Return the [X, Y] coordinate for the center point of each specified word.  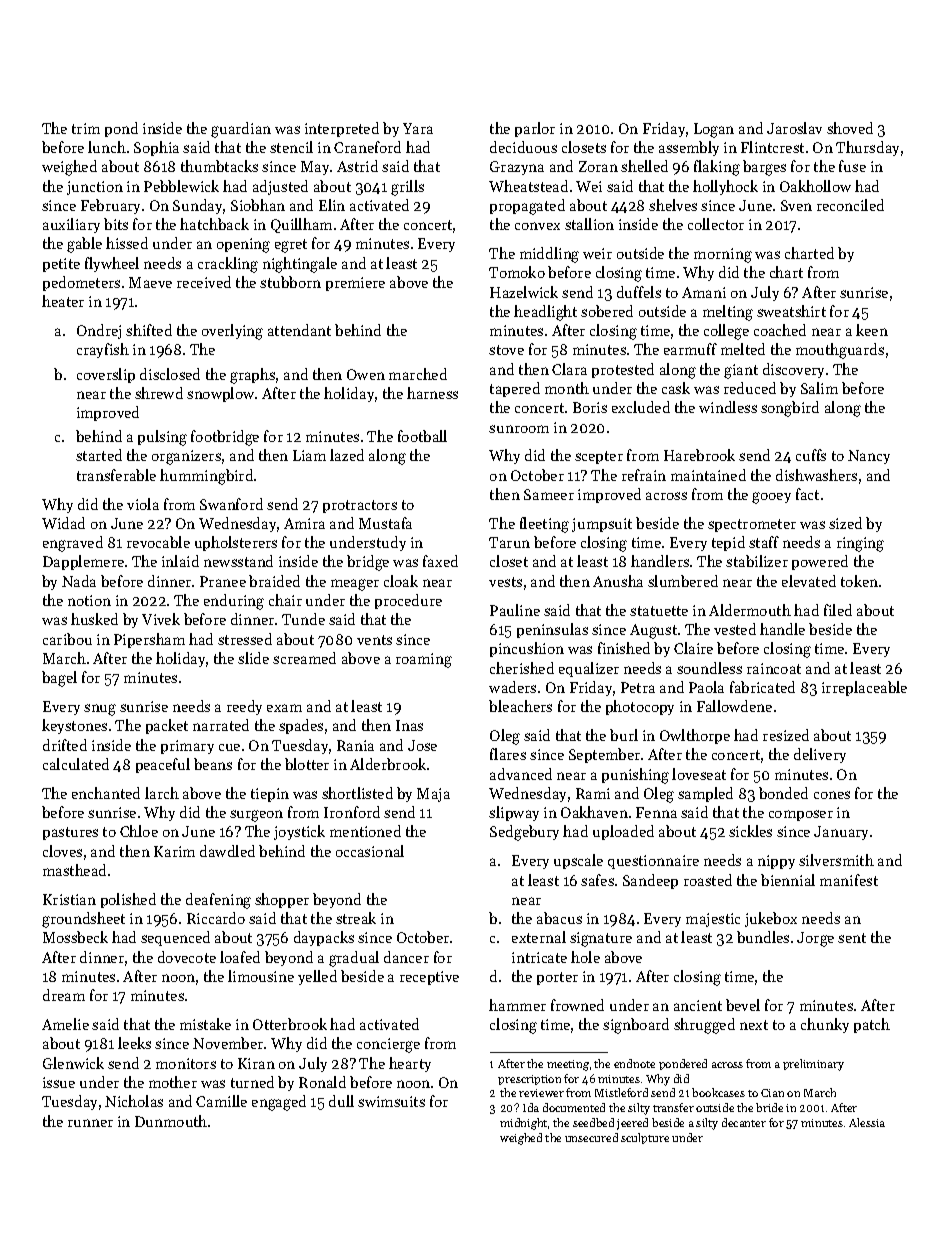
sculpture [645, 1138]
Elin [332, 205]
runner [90, 1123]
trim [86, 128]
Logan [714, 130]
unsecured [591, 1137]
